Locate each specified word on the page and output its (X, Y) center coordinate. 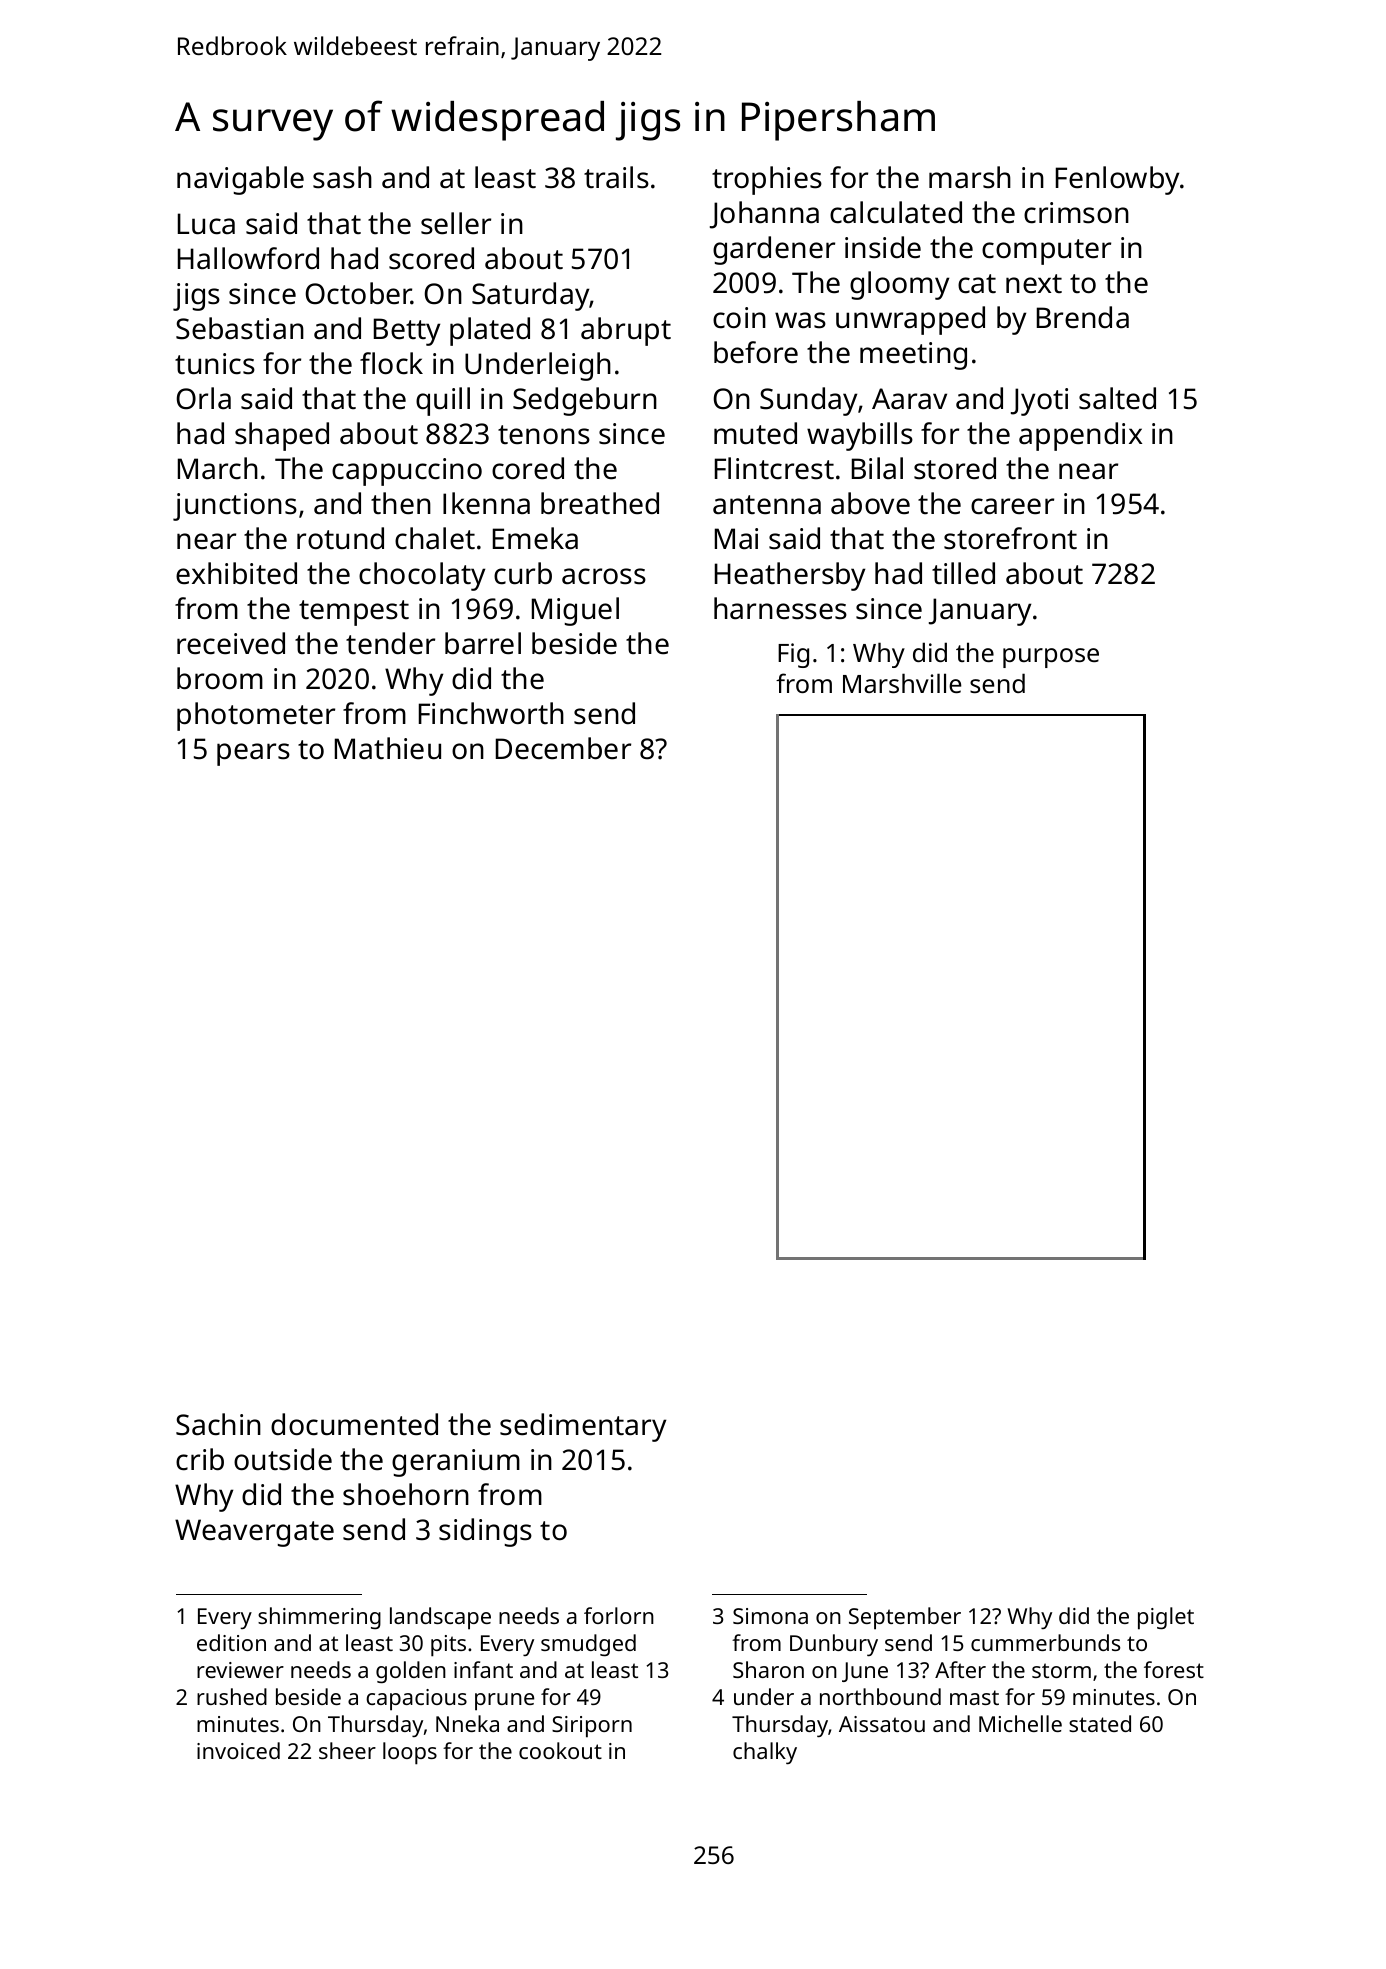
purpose (1051, 658)
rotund (340, 538)
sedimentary (583, 1427)
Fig (793, 655)
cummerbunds (1045, 1642)
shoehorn (406, 1494)
